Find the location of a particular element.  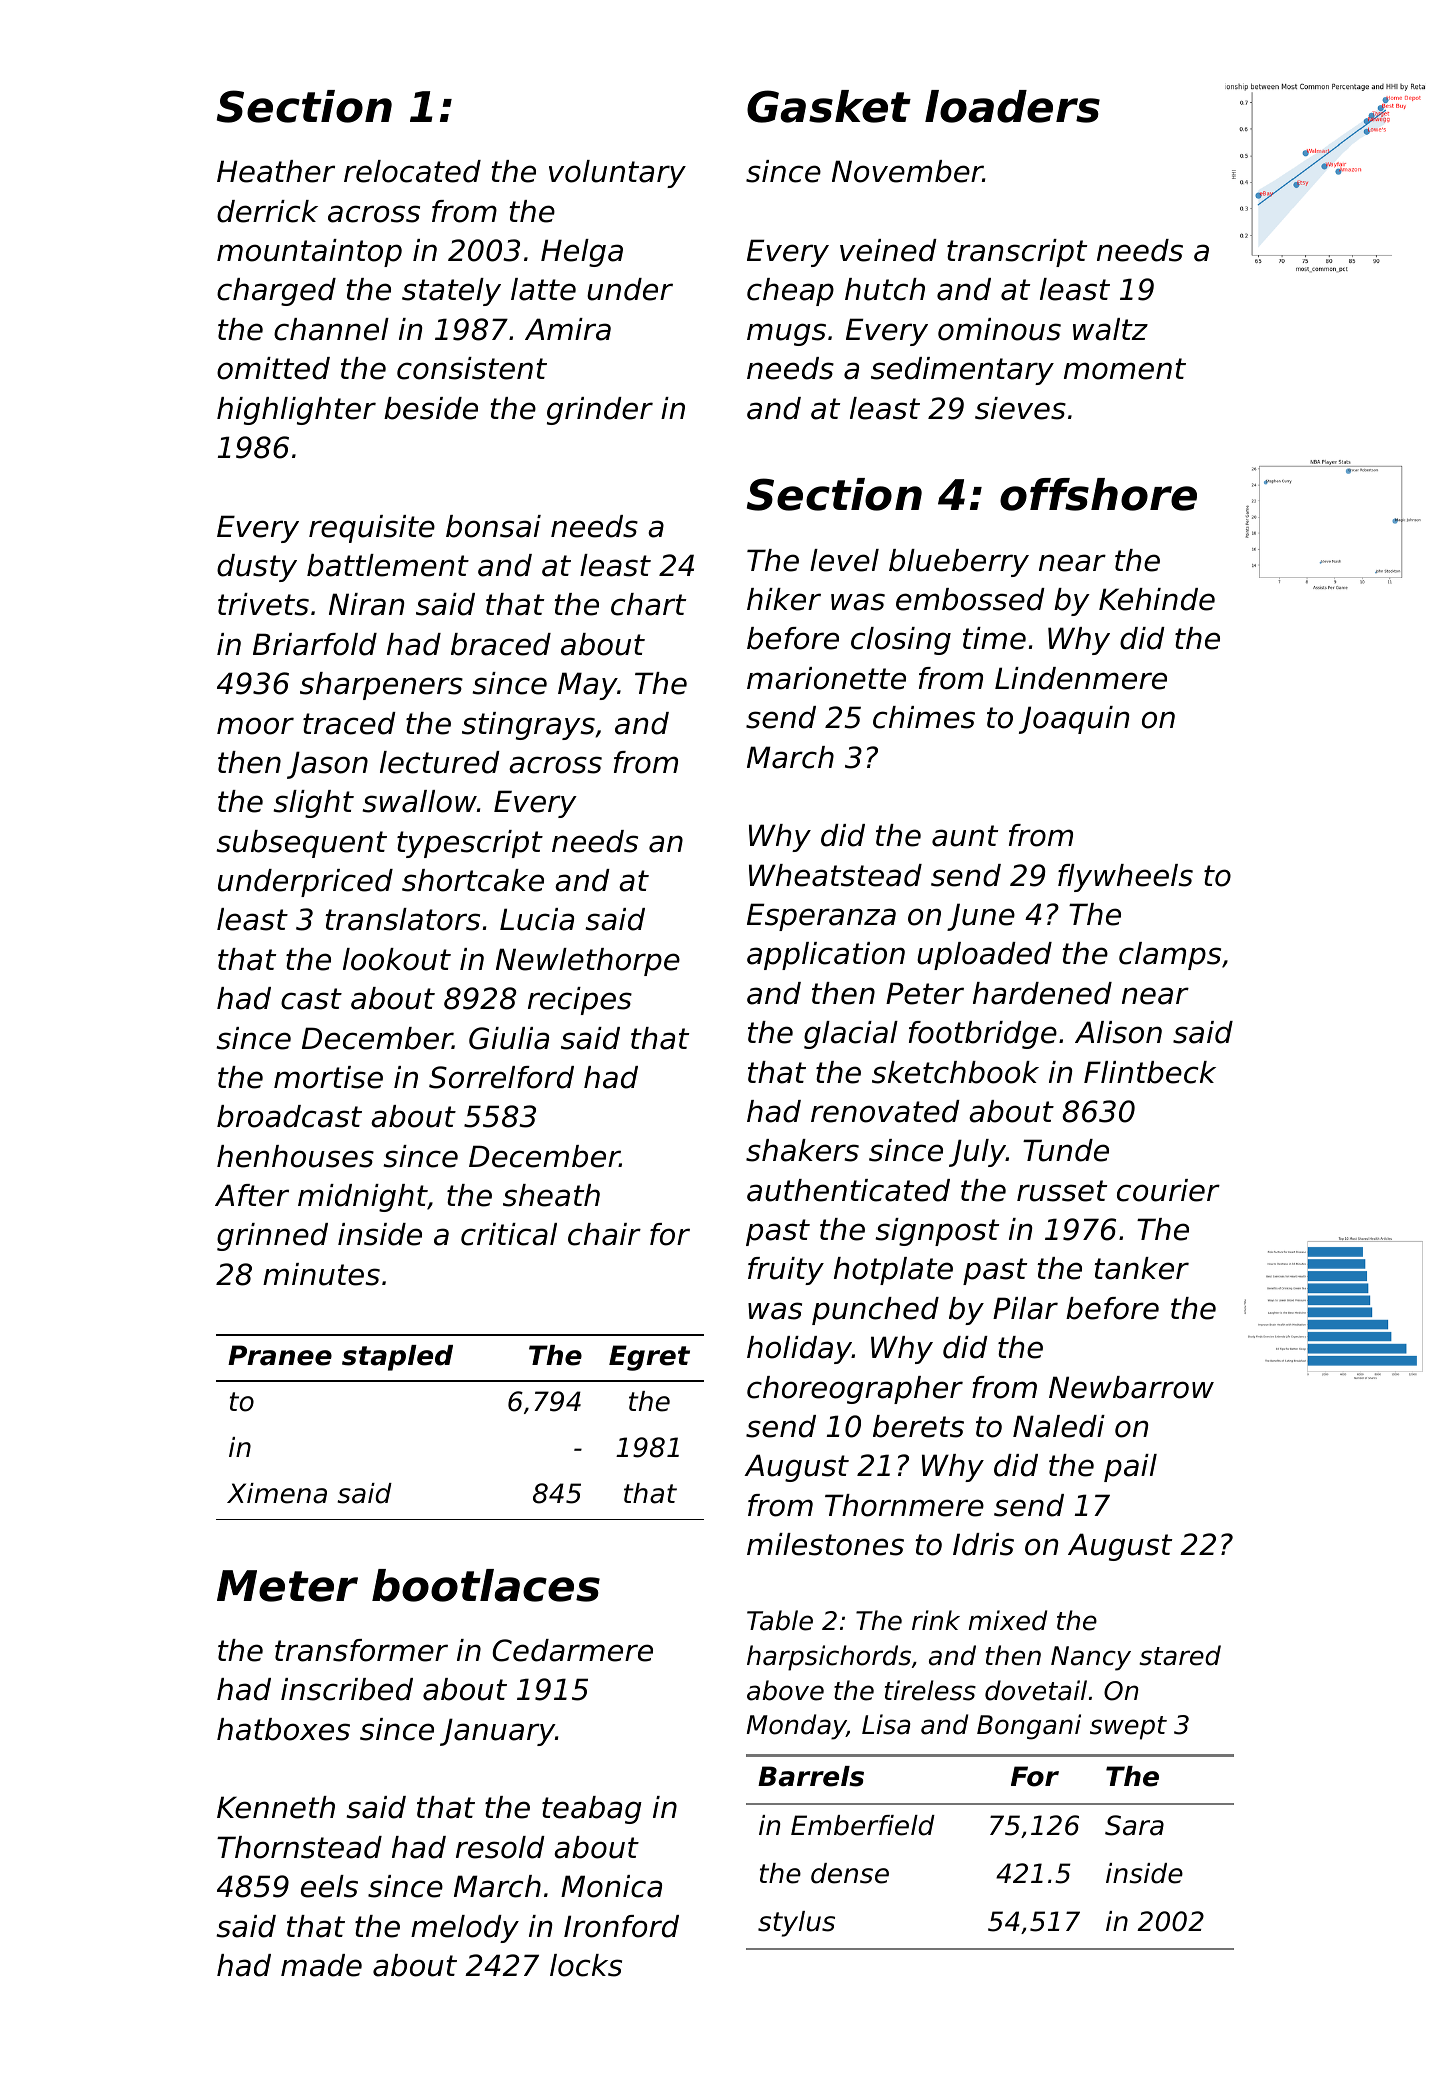

loaders is located at coordinates (1012, 106).
